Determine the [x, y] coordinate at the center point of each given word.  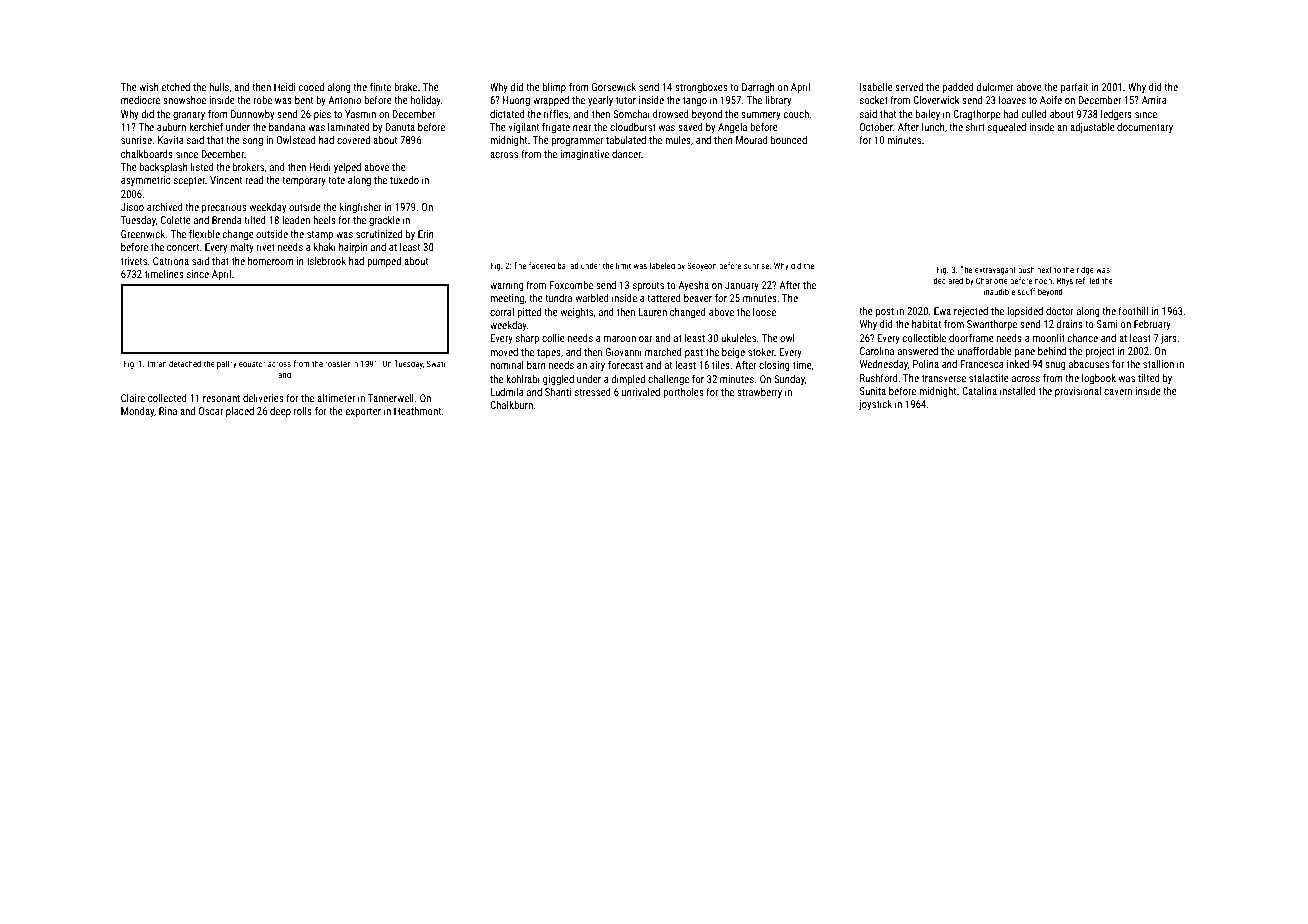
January [742, 286]
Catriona [171, 261]
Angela [732, 128]
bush [1026, 269]
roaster [337, 364]
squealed [1007, 128]
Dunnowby [252, 115]
